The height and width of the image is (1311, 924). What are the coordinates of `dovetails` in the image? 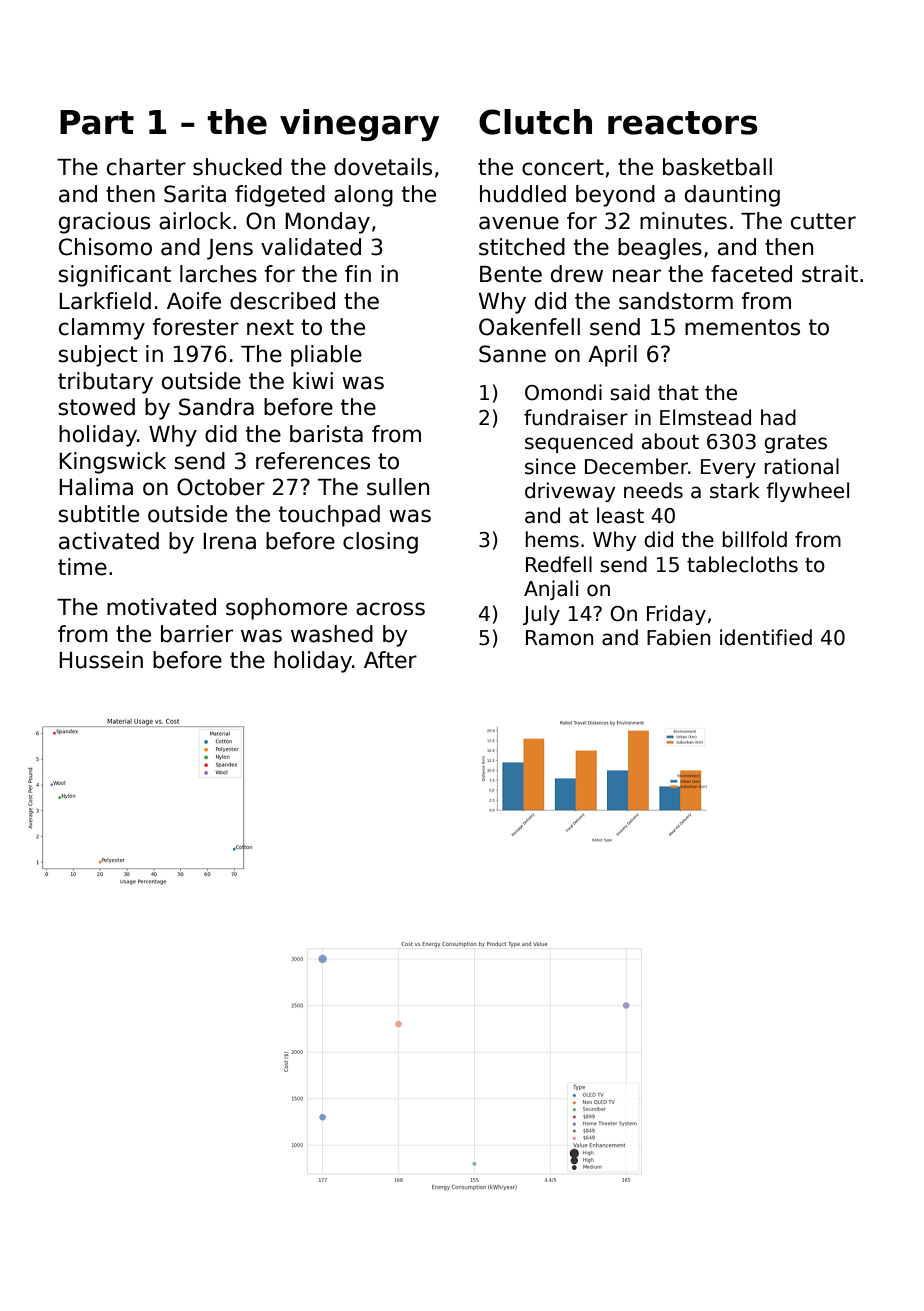 It's located at (383, 167).
